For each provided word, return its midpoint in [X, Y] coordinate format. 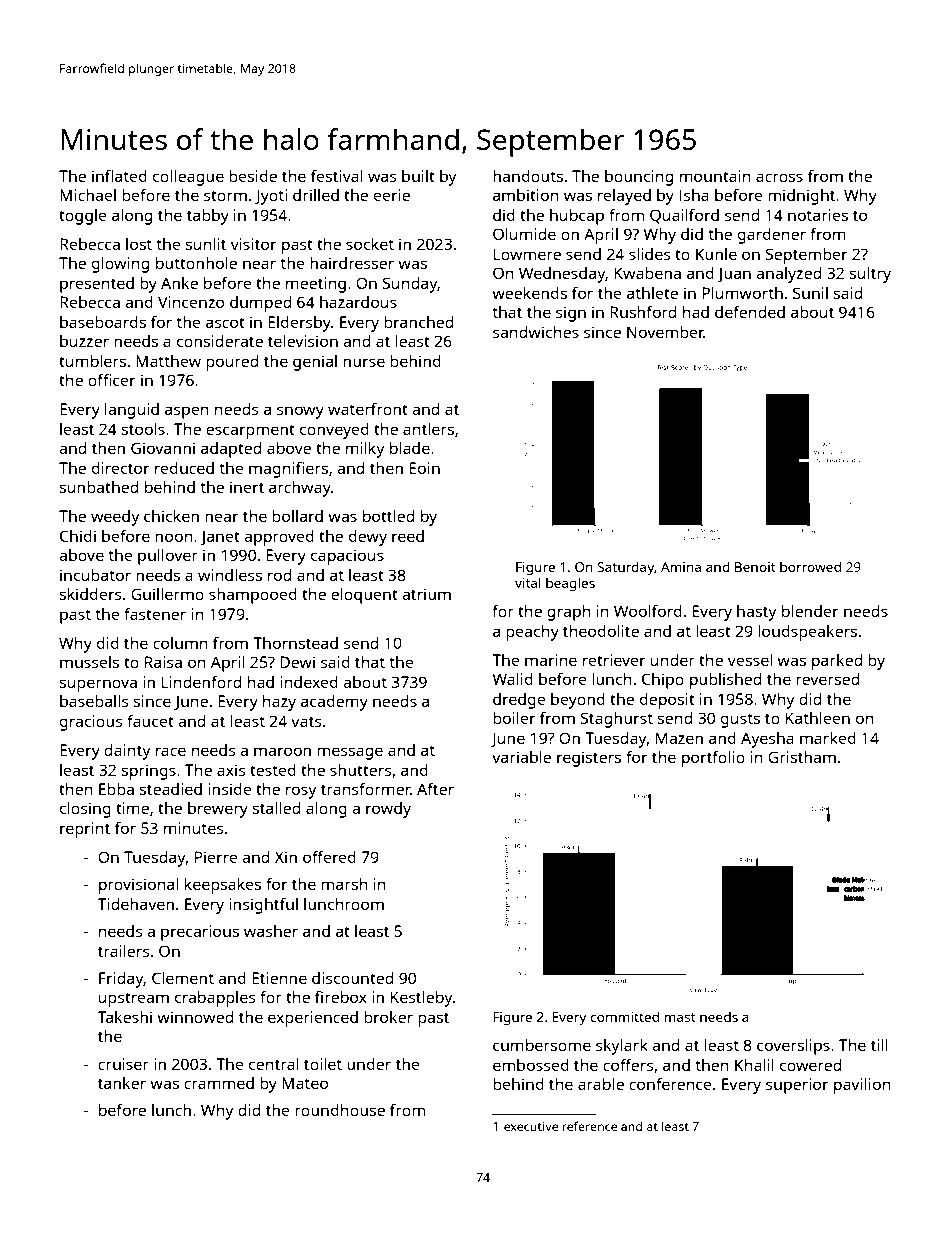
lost [139, 244]
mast [680, 1017]
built [418, 176]
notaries [818, 215]
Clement [183, 978]
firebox [341, 997]
